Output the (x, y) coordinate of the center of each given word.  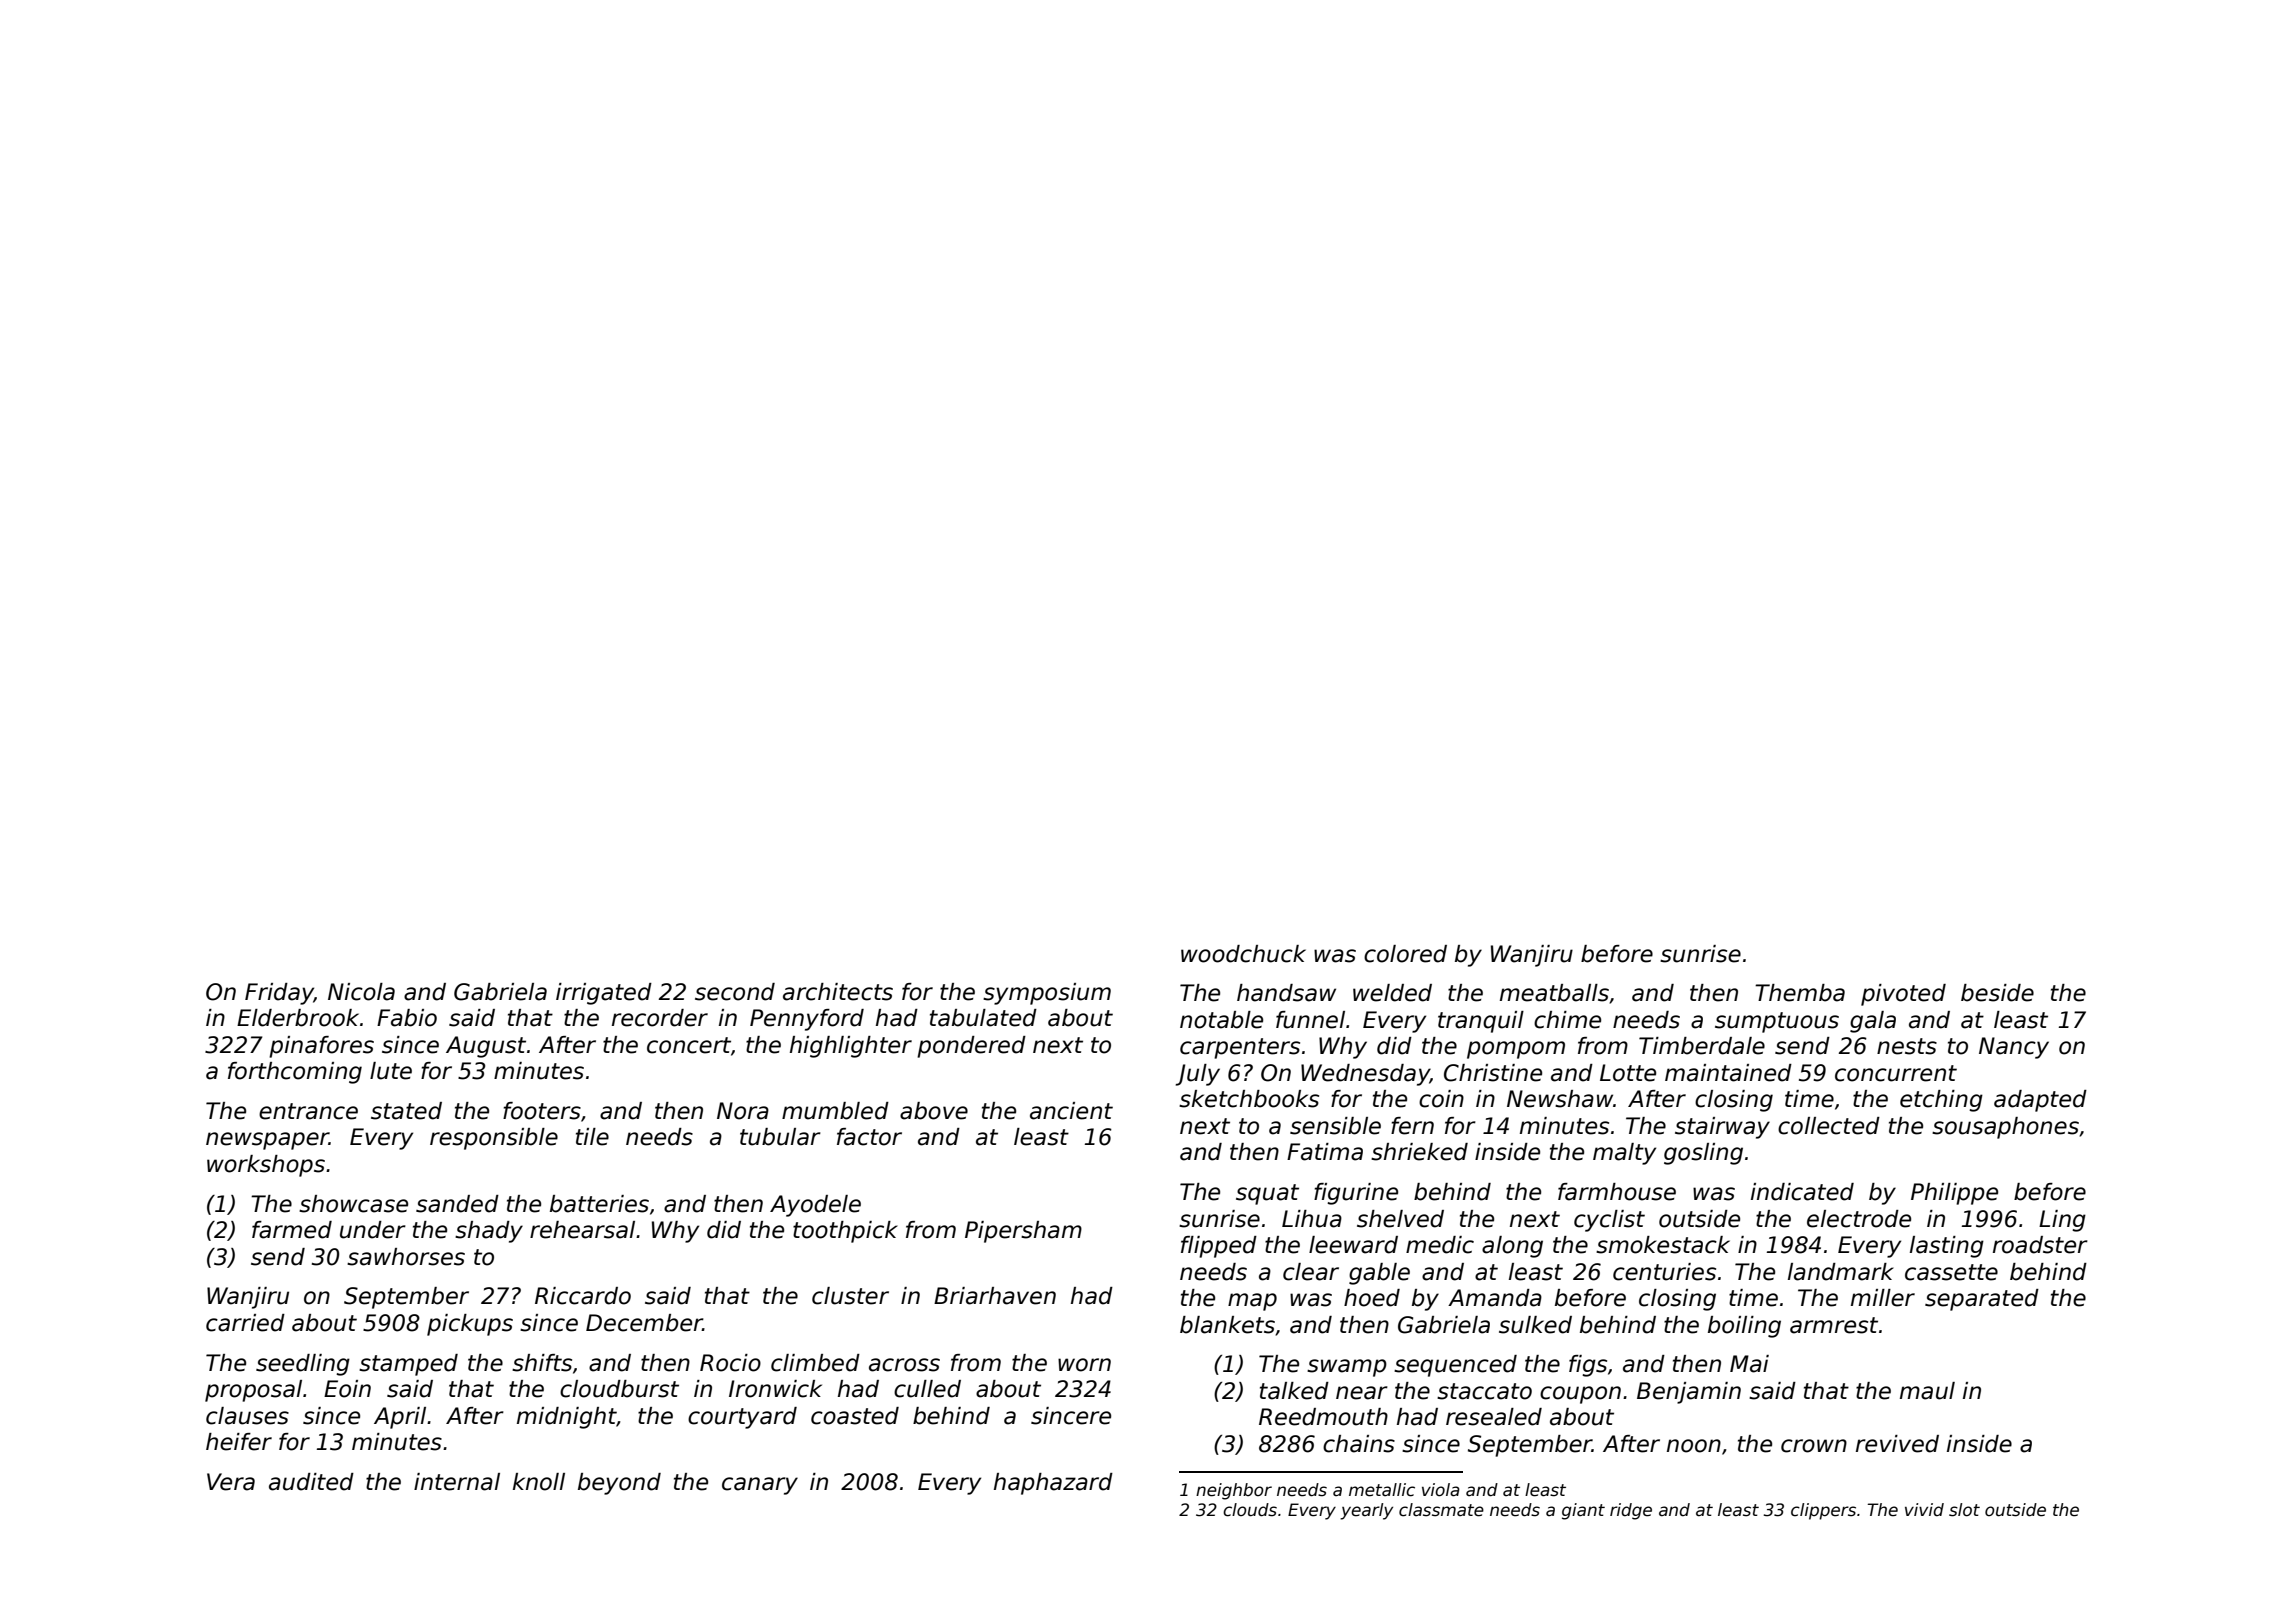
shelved (1400, 1219)
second (735, 992)
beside (1997, 993)
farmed (292, 1230)
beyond (619, 1484)
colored (1405, 954)
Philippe (1954, 1194)
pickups (470, 1325)
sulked (1535, 1325)
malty (1624, 1154)
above (934, 1111)
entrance (308, 1111)
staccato (1484, 1391)
